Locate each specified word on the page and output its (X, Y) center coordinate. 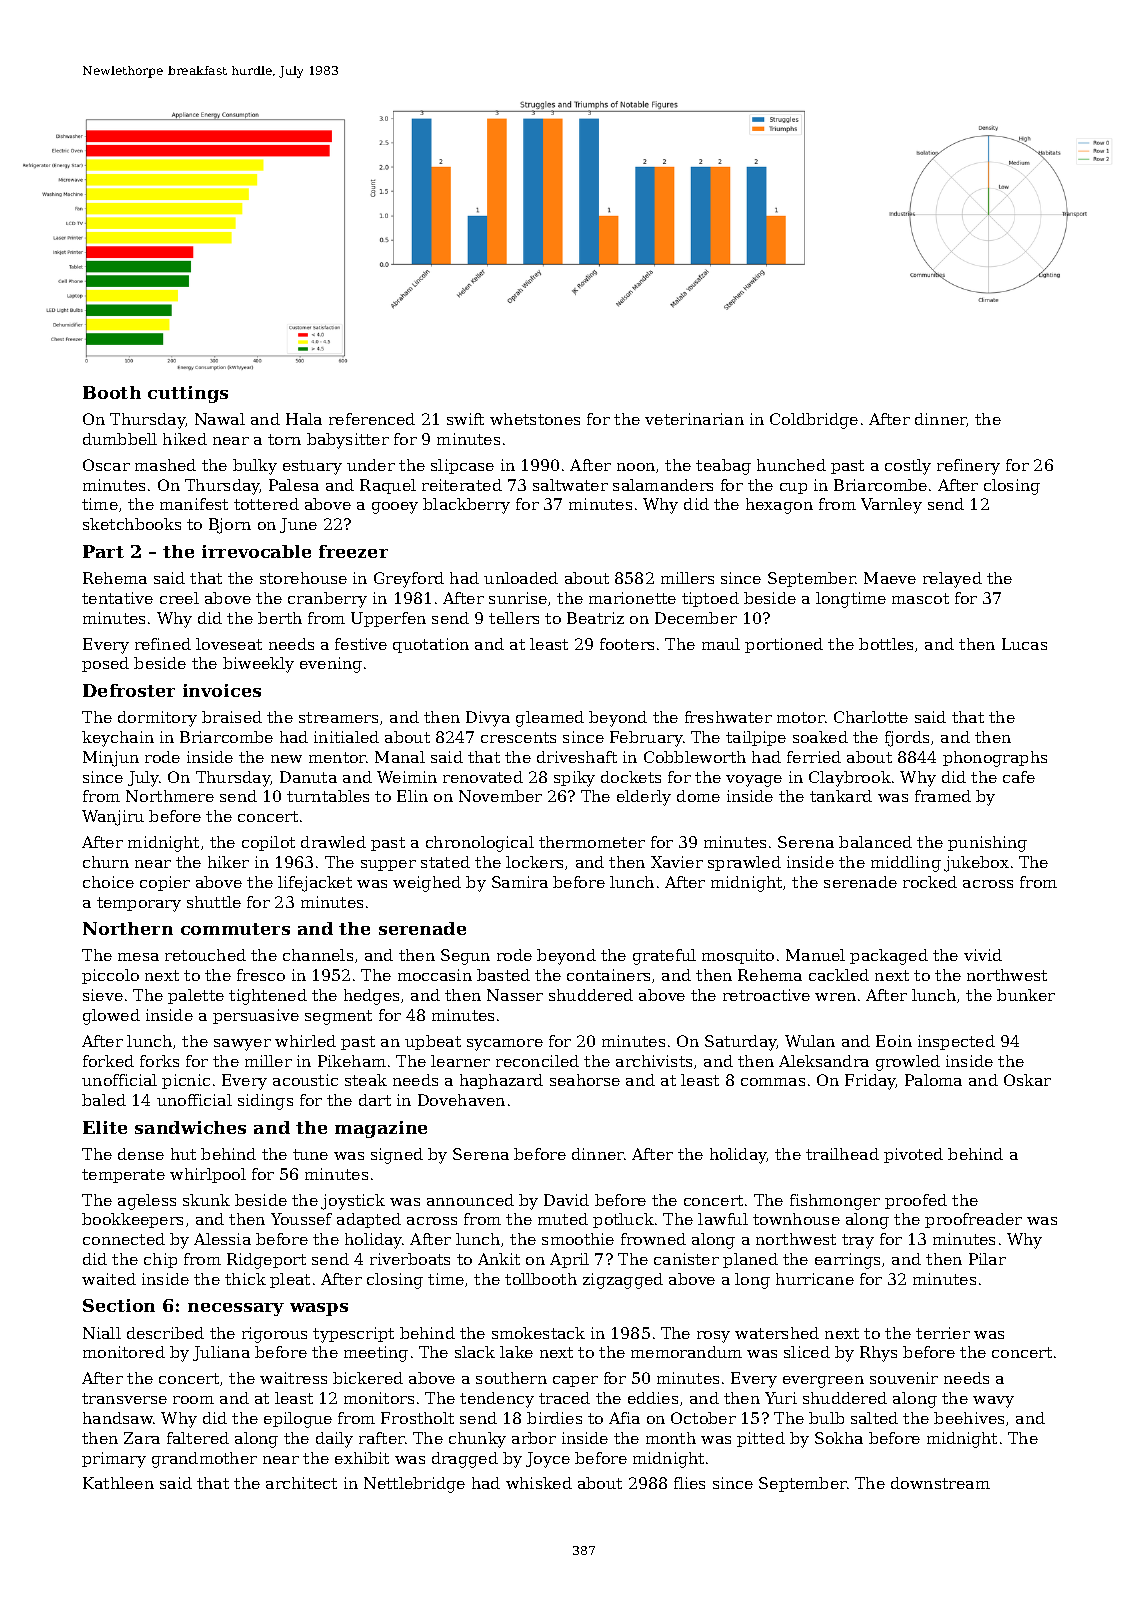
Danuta (308, 777)
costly (908, 467)
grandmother (204, 1460)
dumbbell (120, 439)
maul (721, 644)
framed (943, 796)
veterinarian (694, 419)
